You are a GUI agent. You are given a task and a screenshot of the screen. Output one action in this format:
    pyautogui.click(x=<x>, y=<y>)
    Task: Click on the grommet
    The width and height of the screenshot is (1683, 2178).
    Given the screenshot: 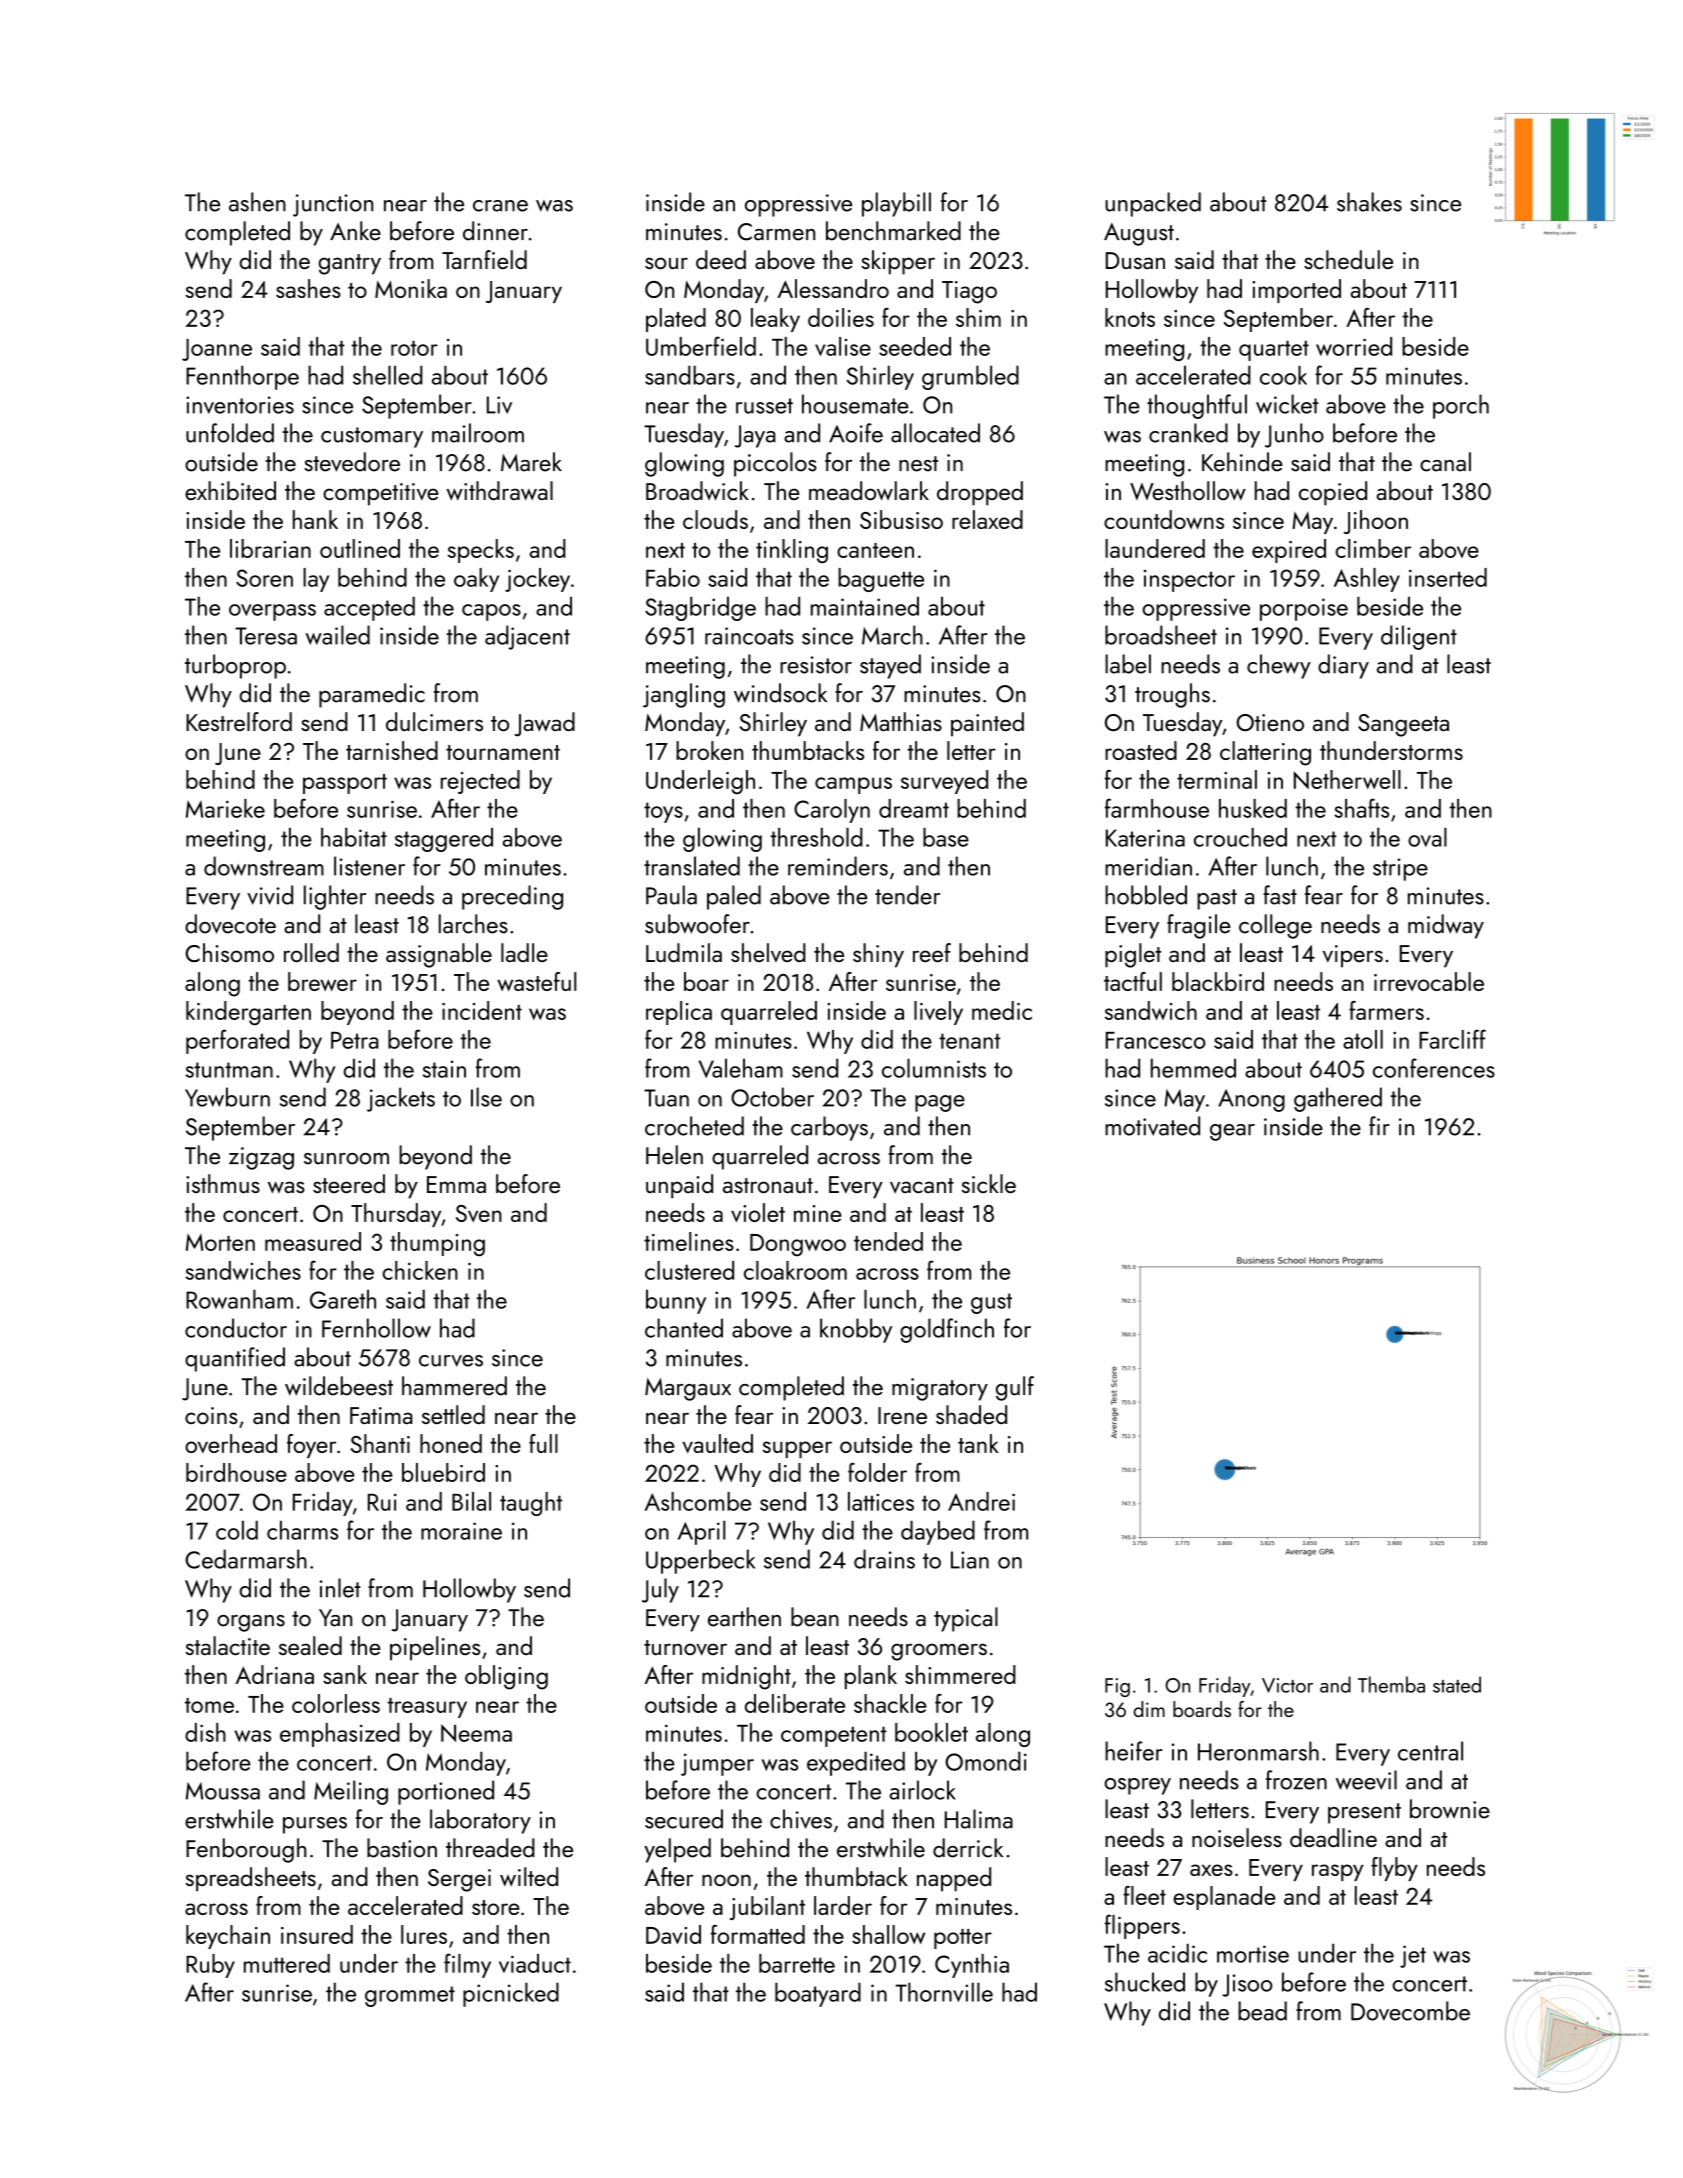 What is the action you would take?
    pyautogui.click(x=410, y=1996)
